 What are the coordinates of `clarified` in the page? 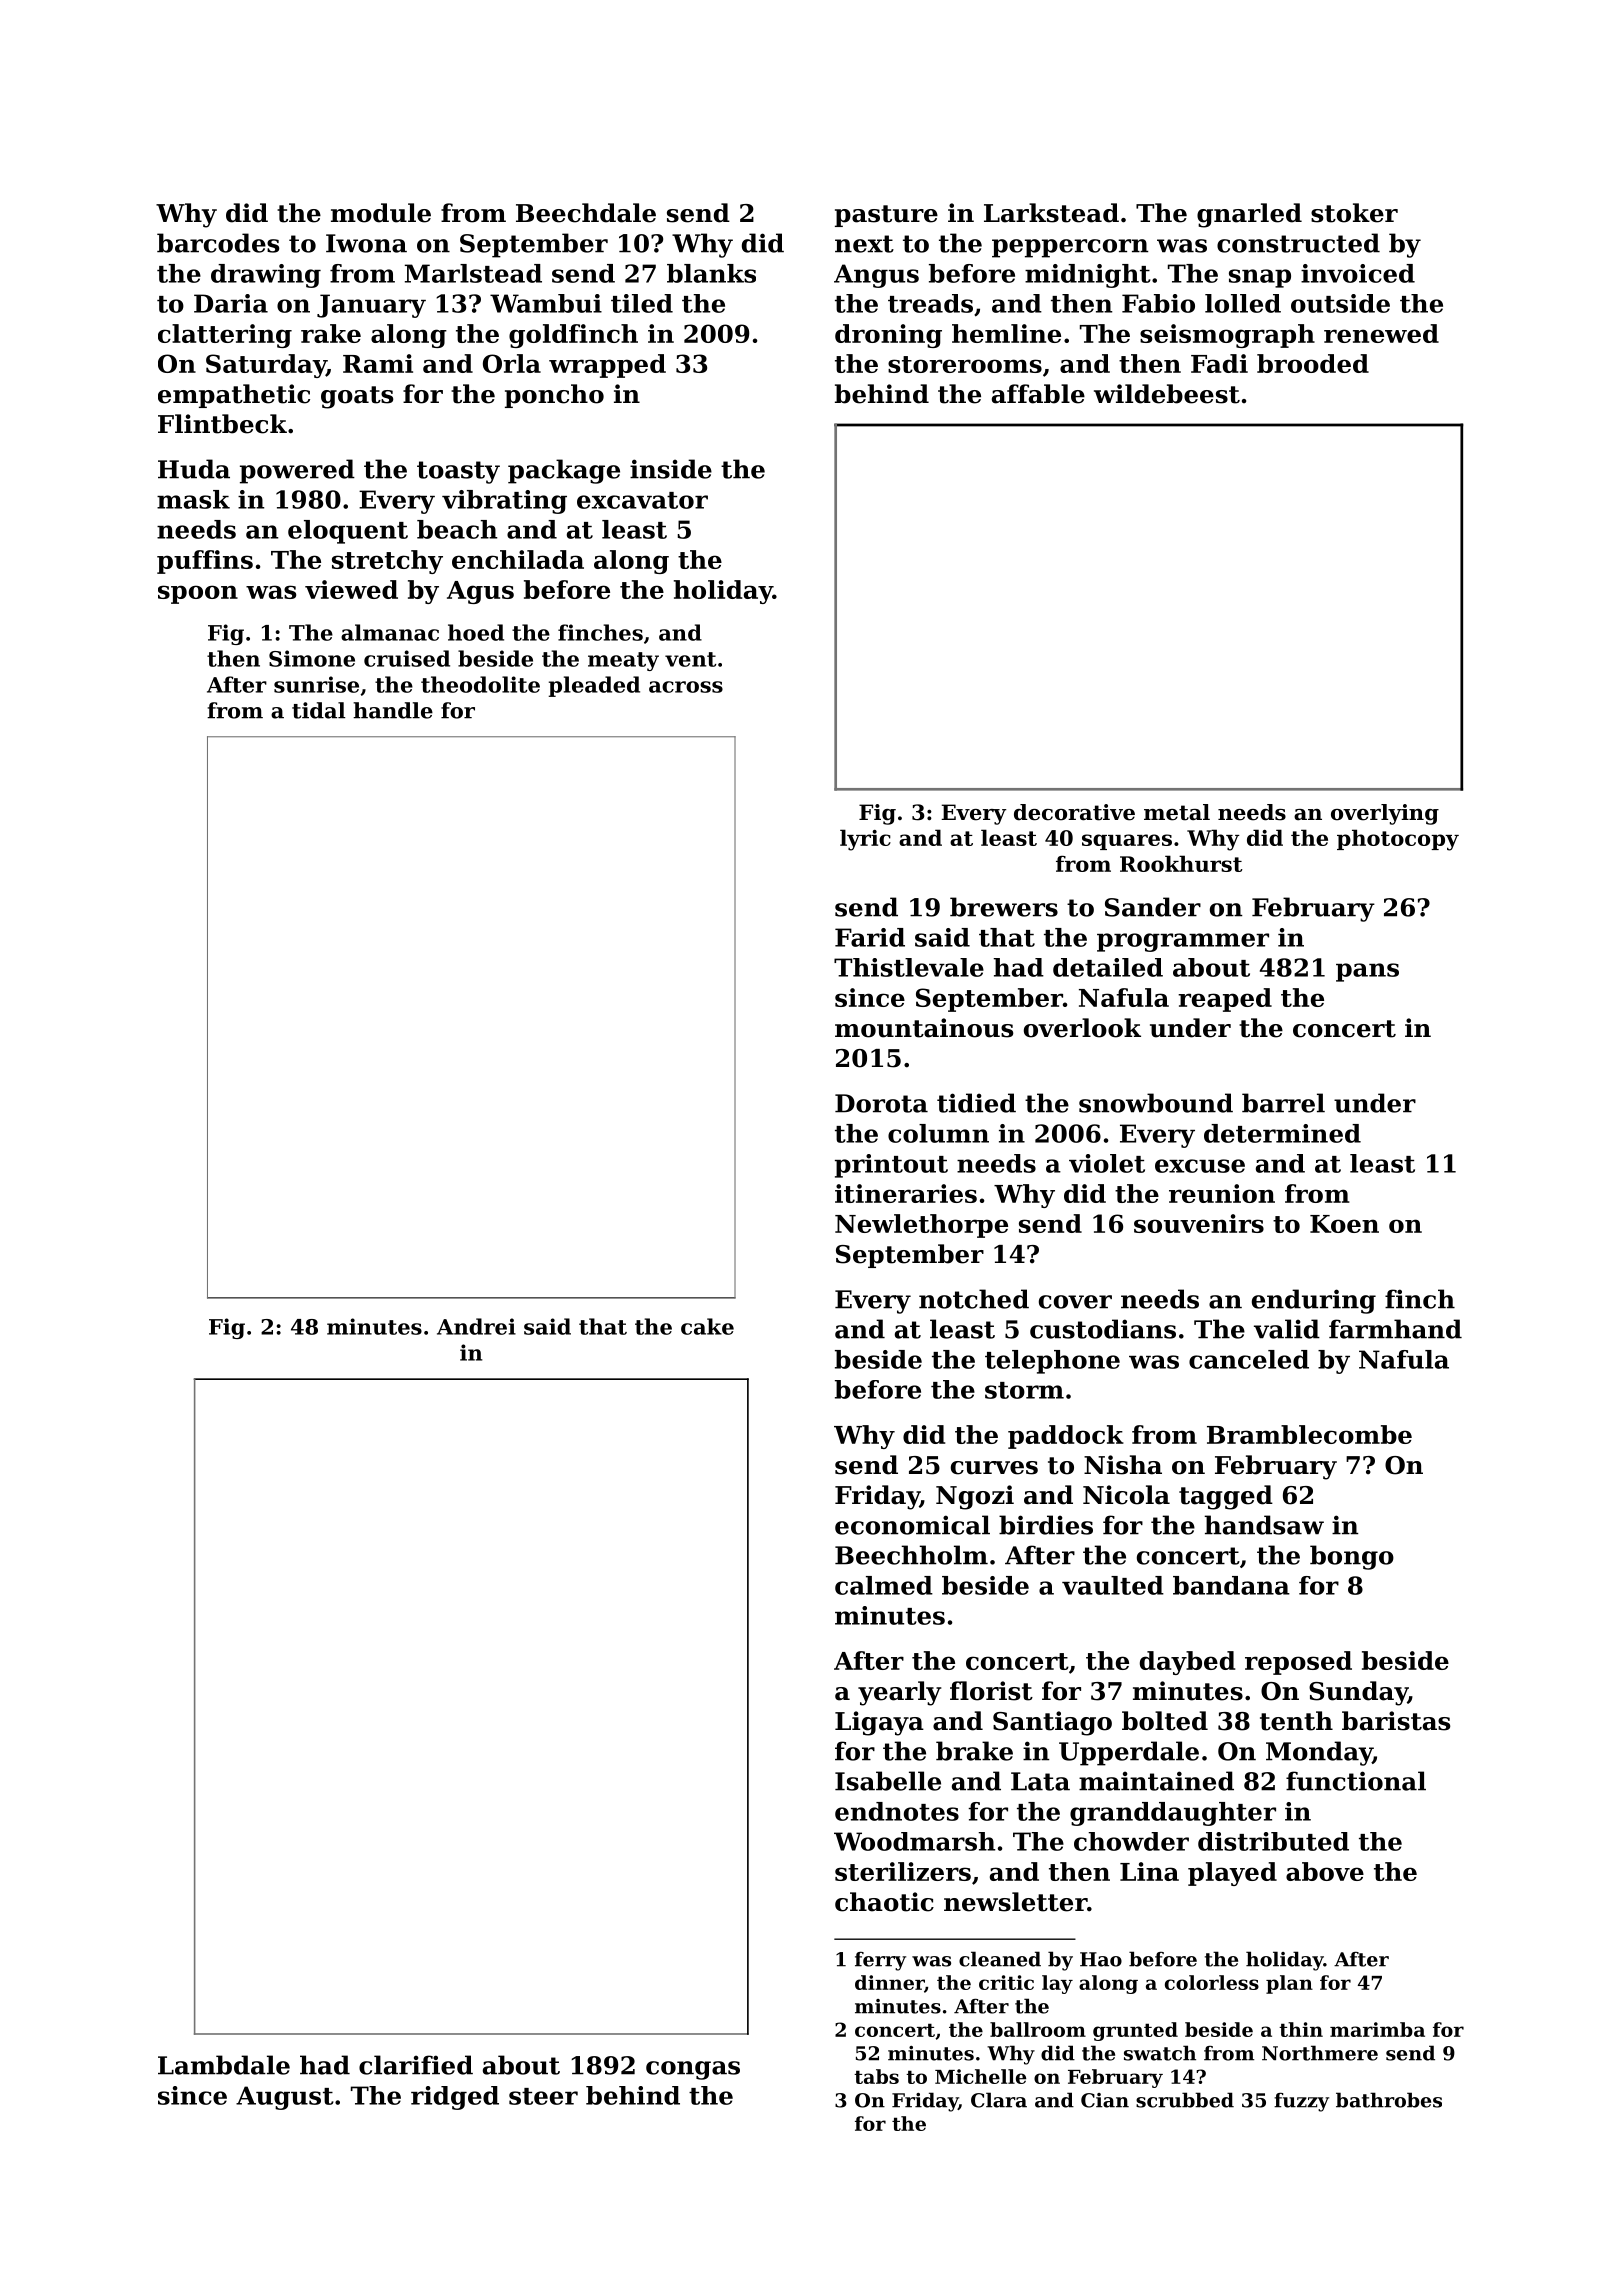 It's located at (416, 2065).
